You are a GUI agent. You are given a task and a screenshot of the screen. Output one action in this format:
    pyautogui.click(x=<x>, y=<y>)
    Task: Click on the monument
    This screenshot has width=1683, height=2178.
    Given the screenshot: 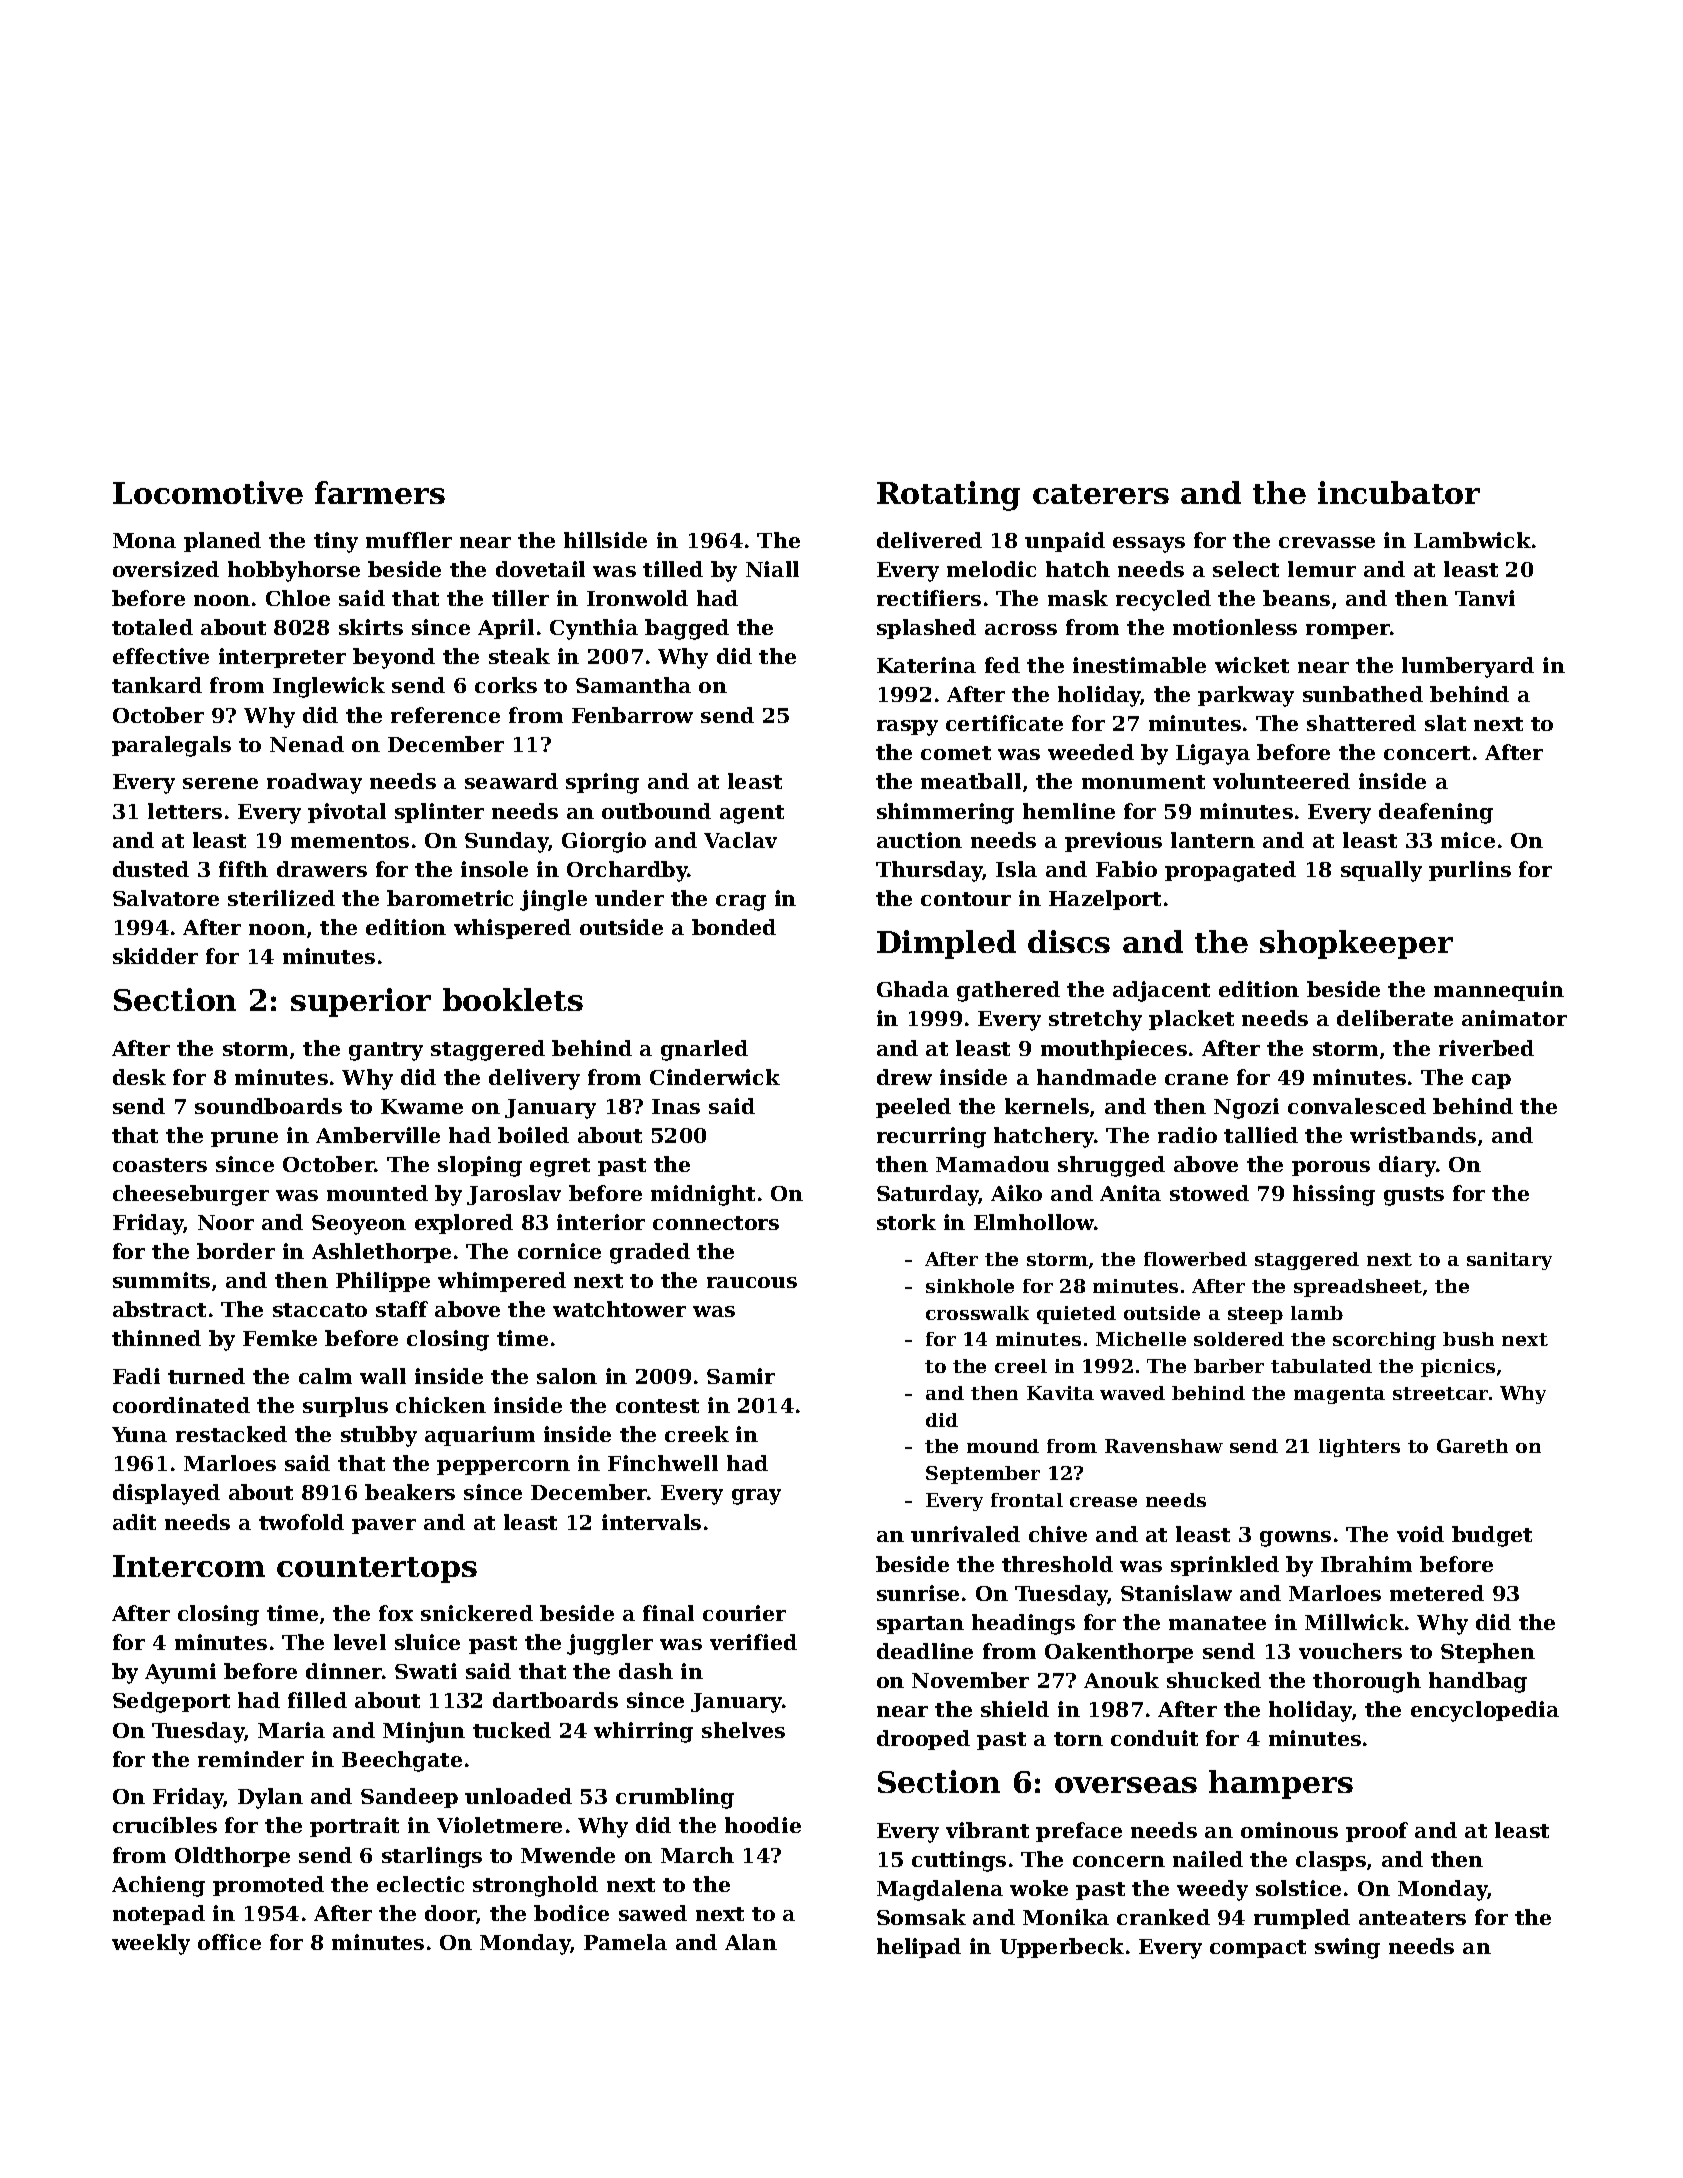 What is the action you would take?
    pyautogui.click(x=1143, y=782)
